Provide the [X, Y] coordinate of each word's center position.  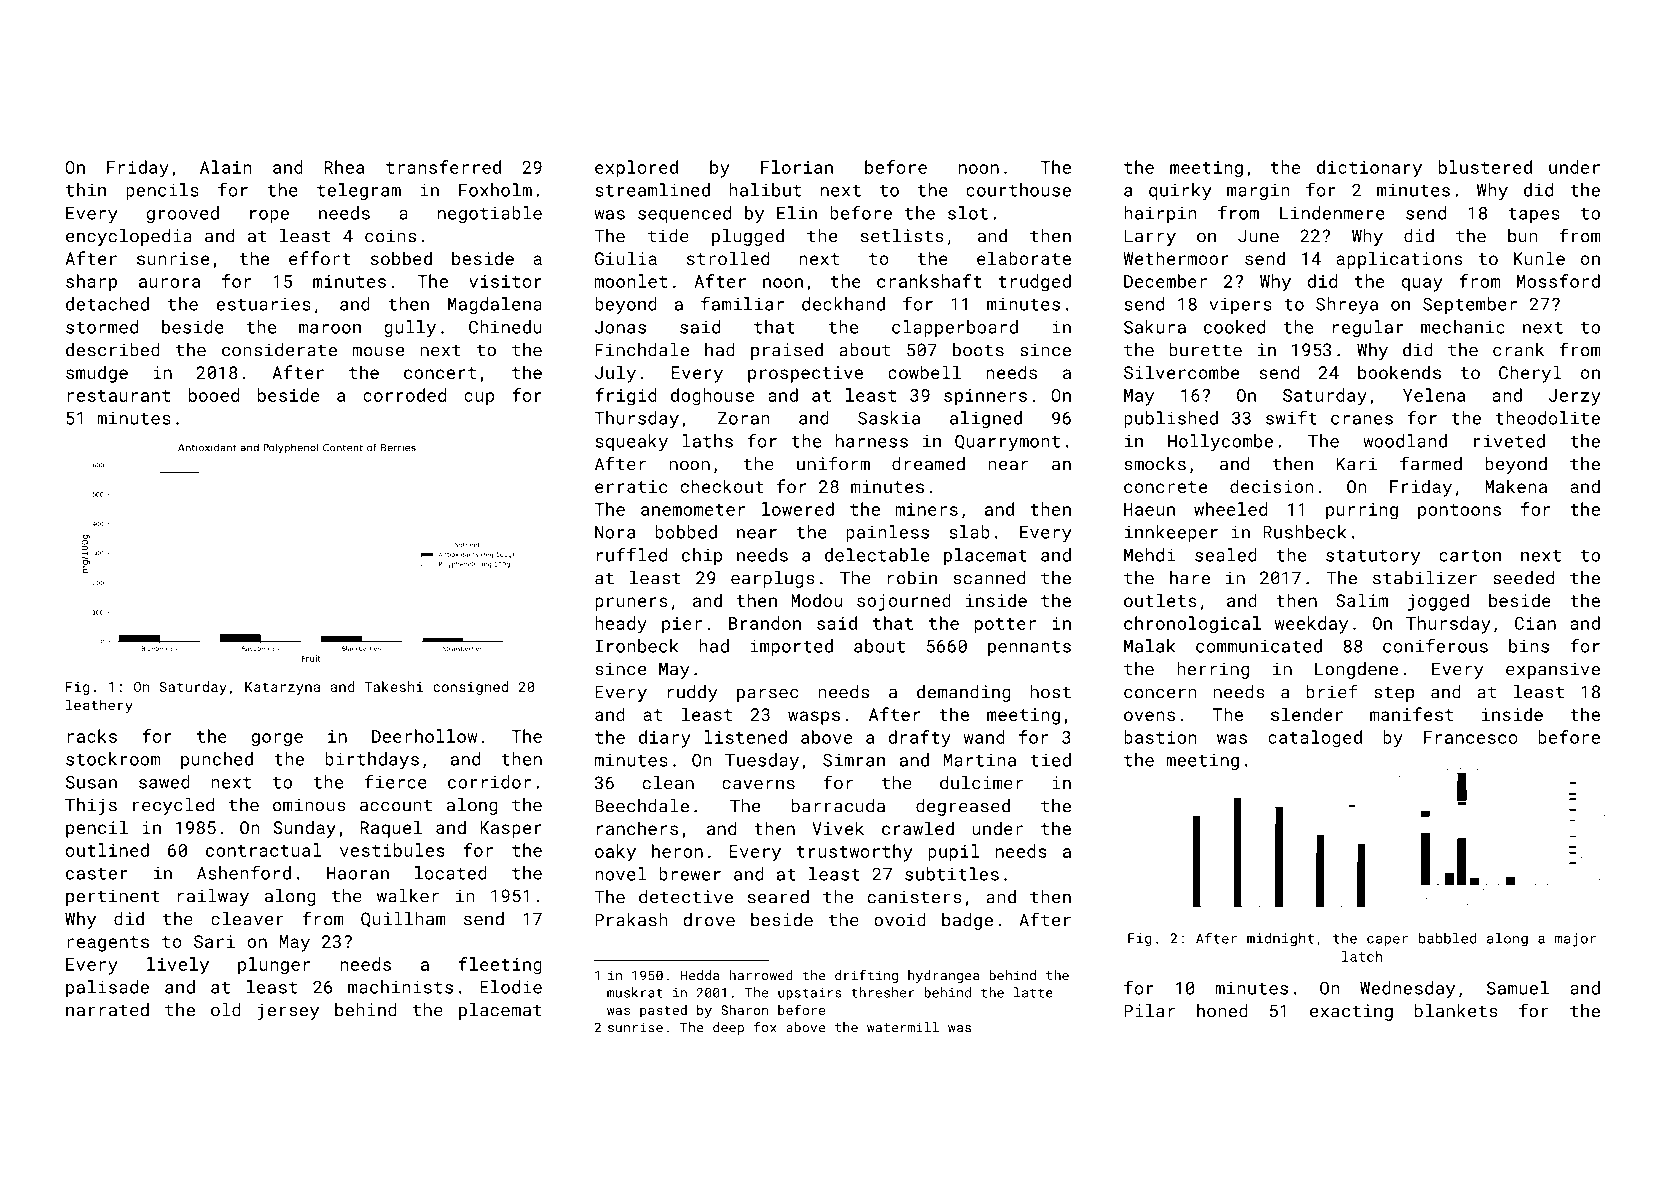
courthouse [1018, 190]
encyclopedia [129, 237]
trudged [1034, 283]
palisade [107, 988]
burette [1205, 350]
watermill [903, 1027]
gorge [277, 740]
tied [1050, 760]
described [113, 350]
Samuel [1518, 988]
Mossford [1558, 281]
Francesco [1471, 737]
